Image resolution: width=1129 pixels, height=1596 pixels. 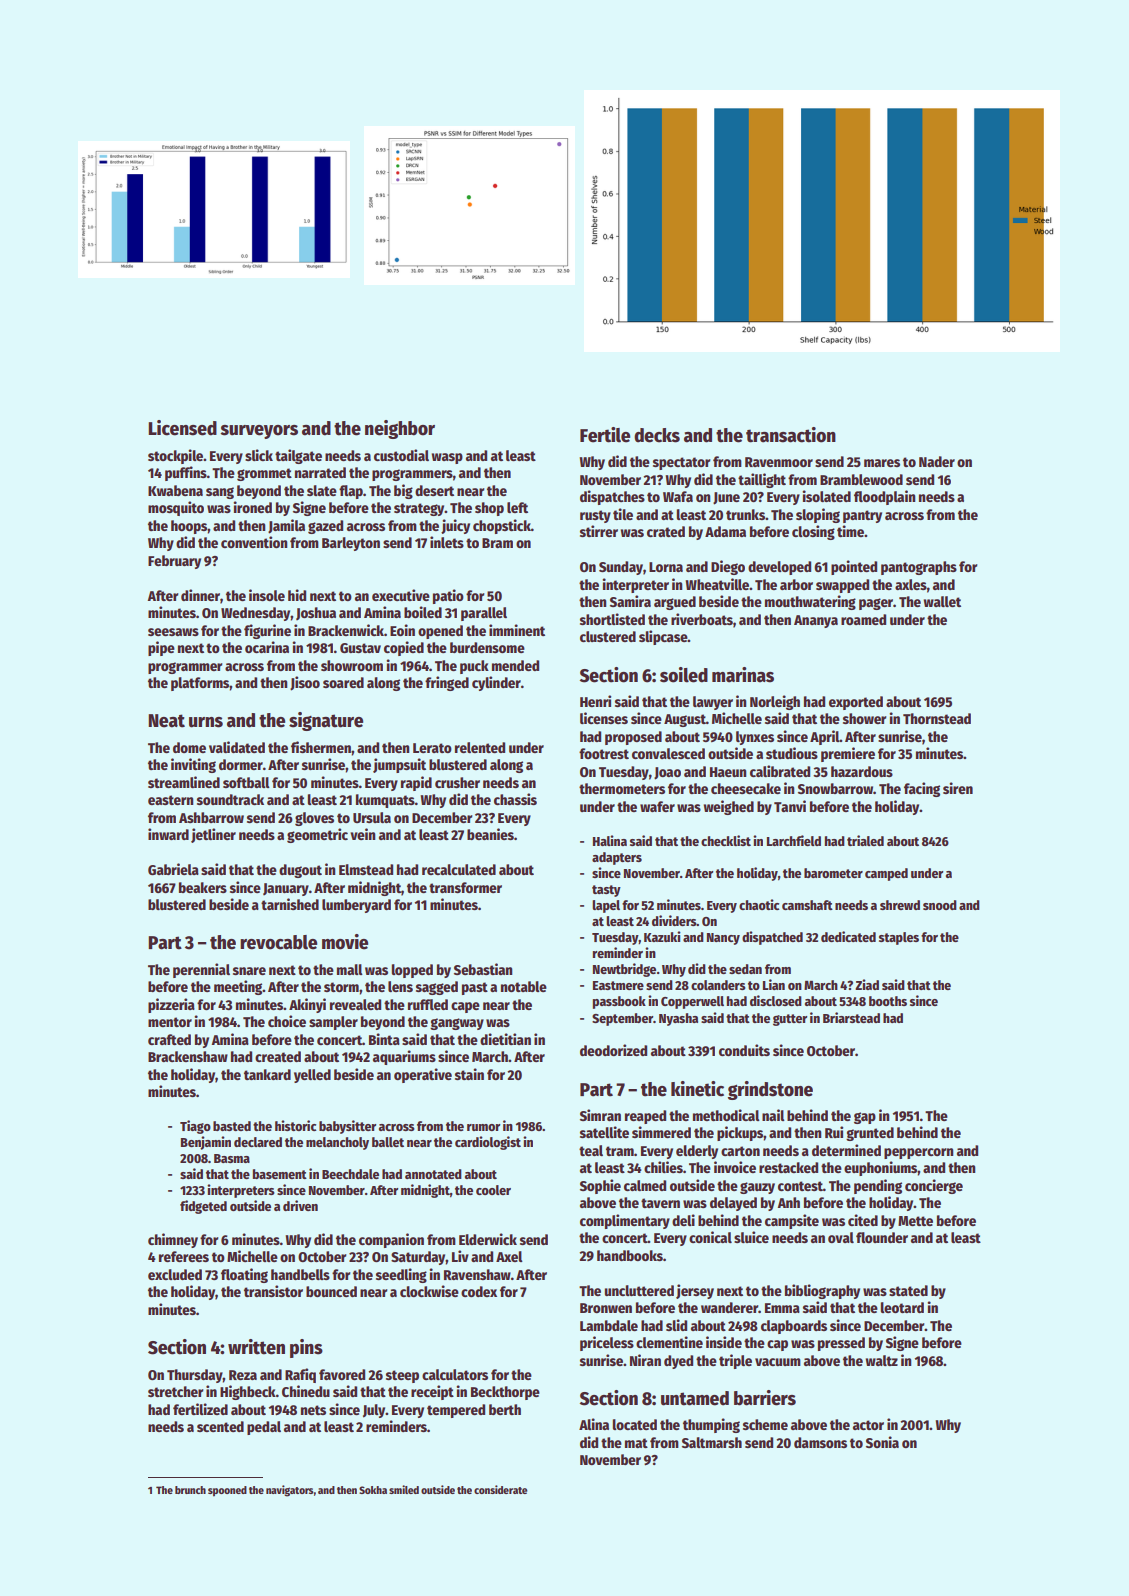 What do you see at coordinates (755, 738) in the page?
I see `lynxes` at bounding box center [755, 738].
